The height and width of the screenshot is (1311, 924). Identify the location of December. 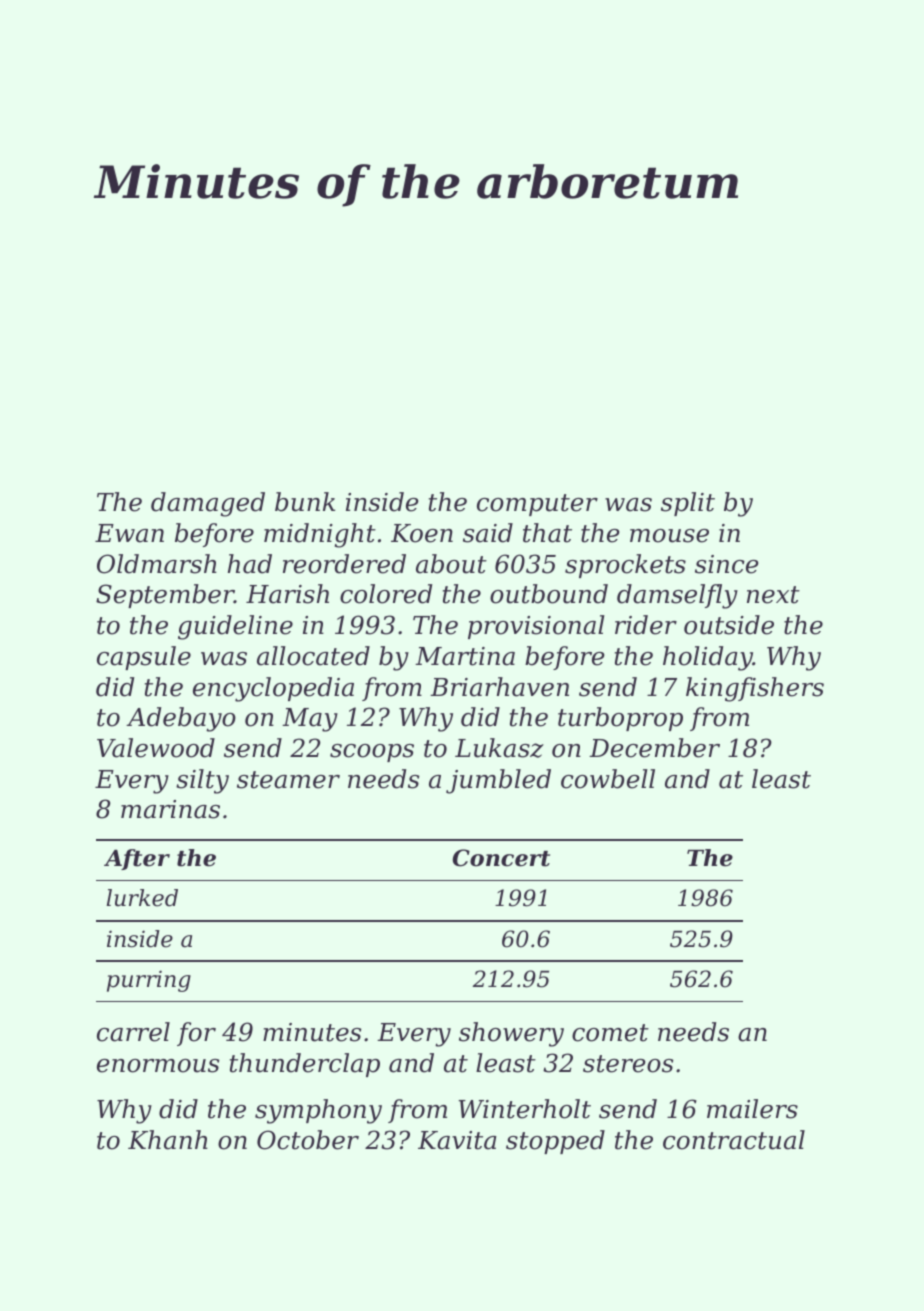
(654, 748).
